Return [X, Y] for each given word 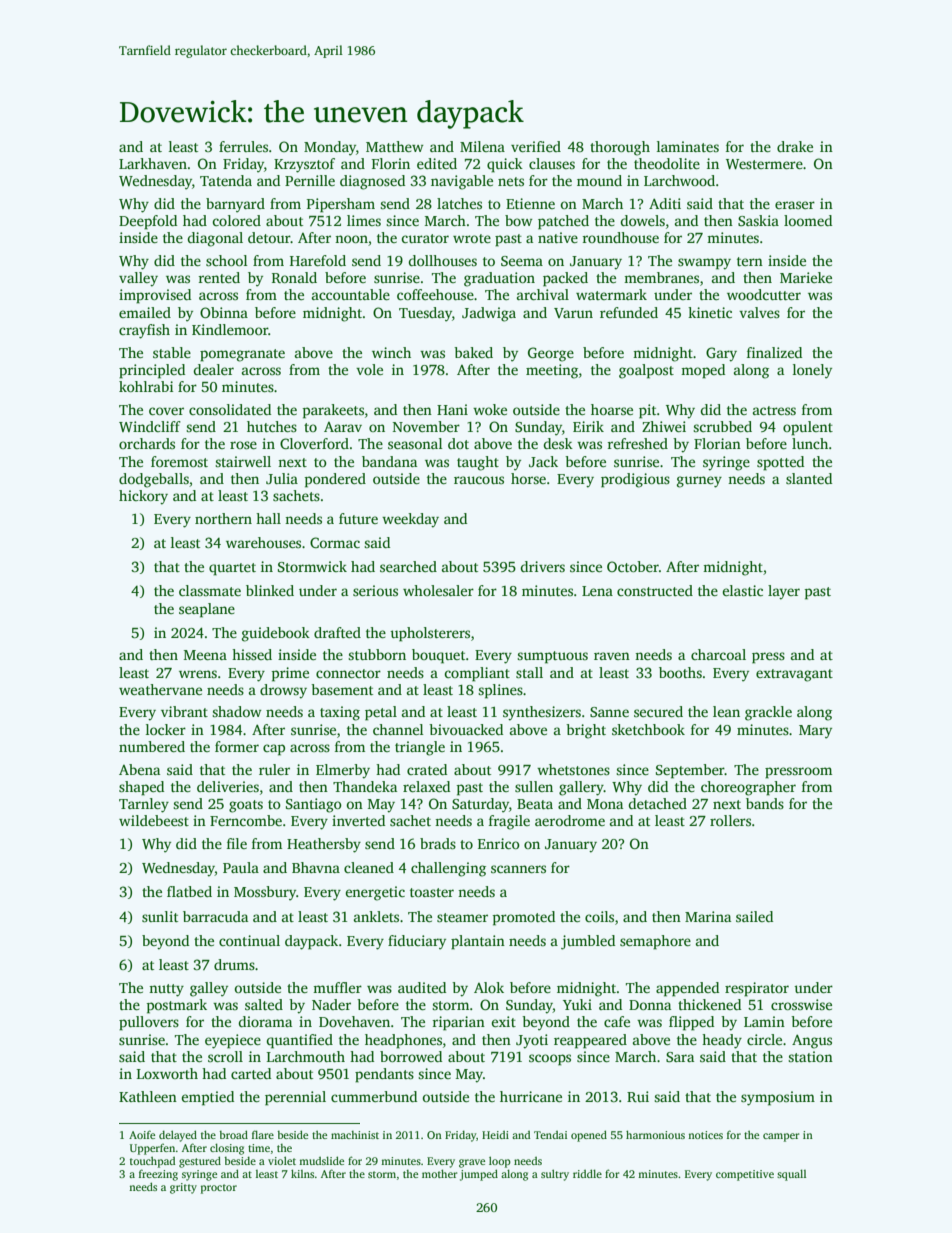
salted [264, 1004]
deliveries [228, 786]
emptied [207, 1098]
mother [440, 1173]
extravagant [794, 675]
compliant [477, 674]
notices [705, 1135]
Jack [543, 461]
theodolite [667, 163]
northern [223, 518]
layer [784, 592]
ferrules [243, 146]
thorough [620, 148]
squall [791, 1175]
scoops [550, 1060]
